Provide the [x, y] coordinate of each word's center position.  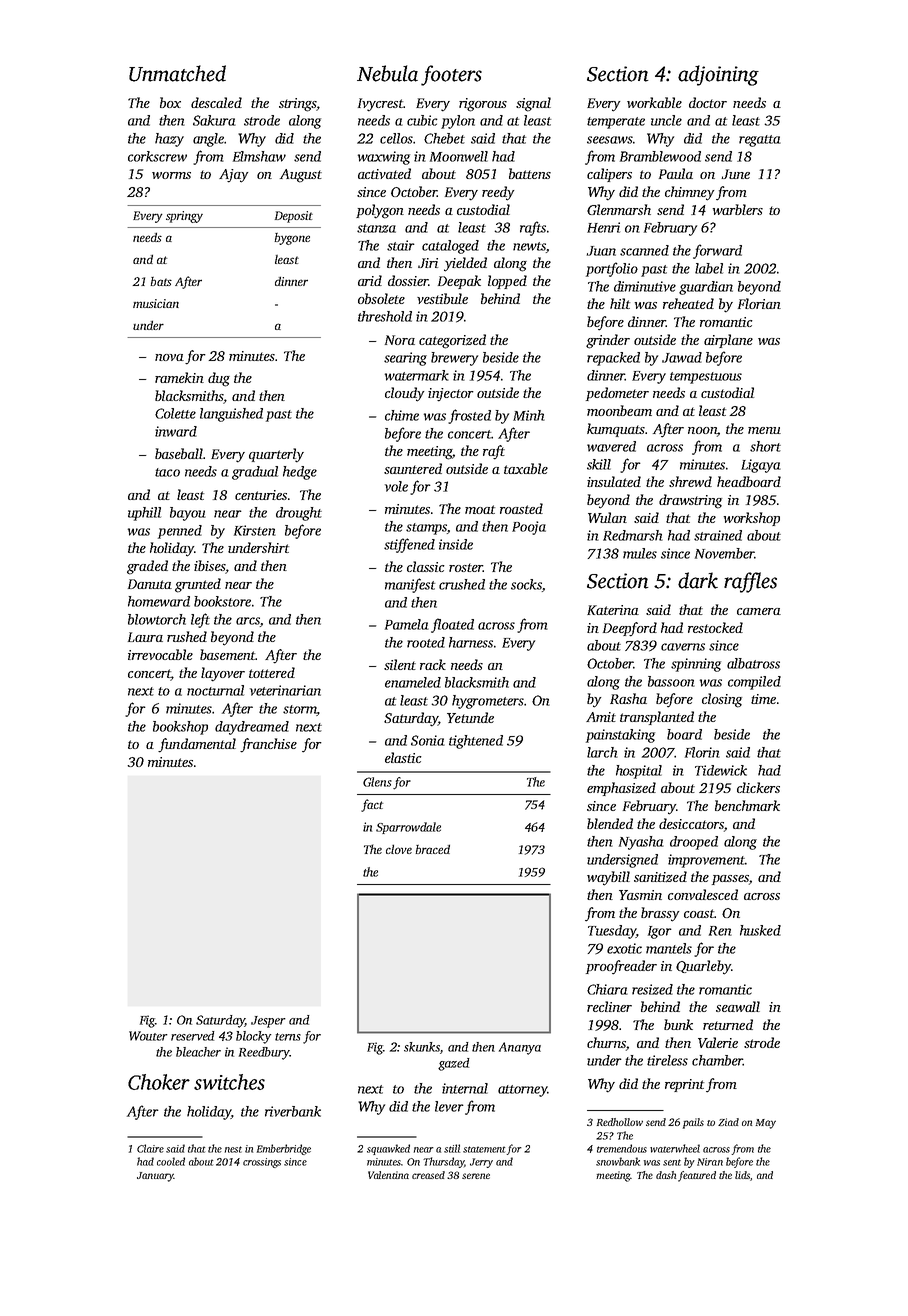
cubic [422, 120]
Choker [159, 1082]
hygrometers [488, 702]
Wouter [148, 1036]
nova [169, 357]
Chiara [607, 989]
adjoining [718, 75]
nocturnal [215, 690]
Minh [529, 415]
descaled [216, 102]
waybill [608, 878]
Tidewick [721, 770]
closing [722, 700]
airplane [728, 341]
